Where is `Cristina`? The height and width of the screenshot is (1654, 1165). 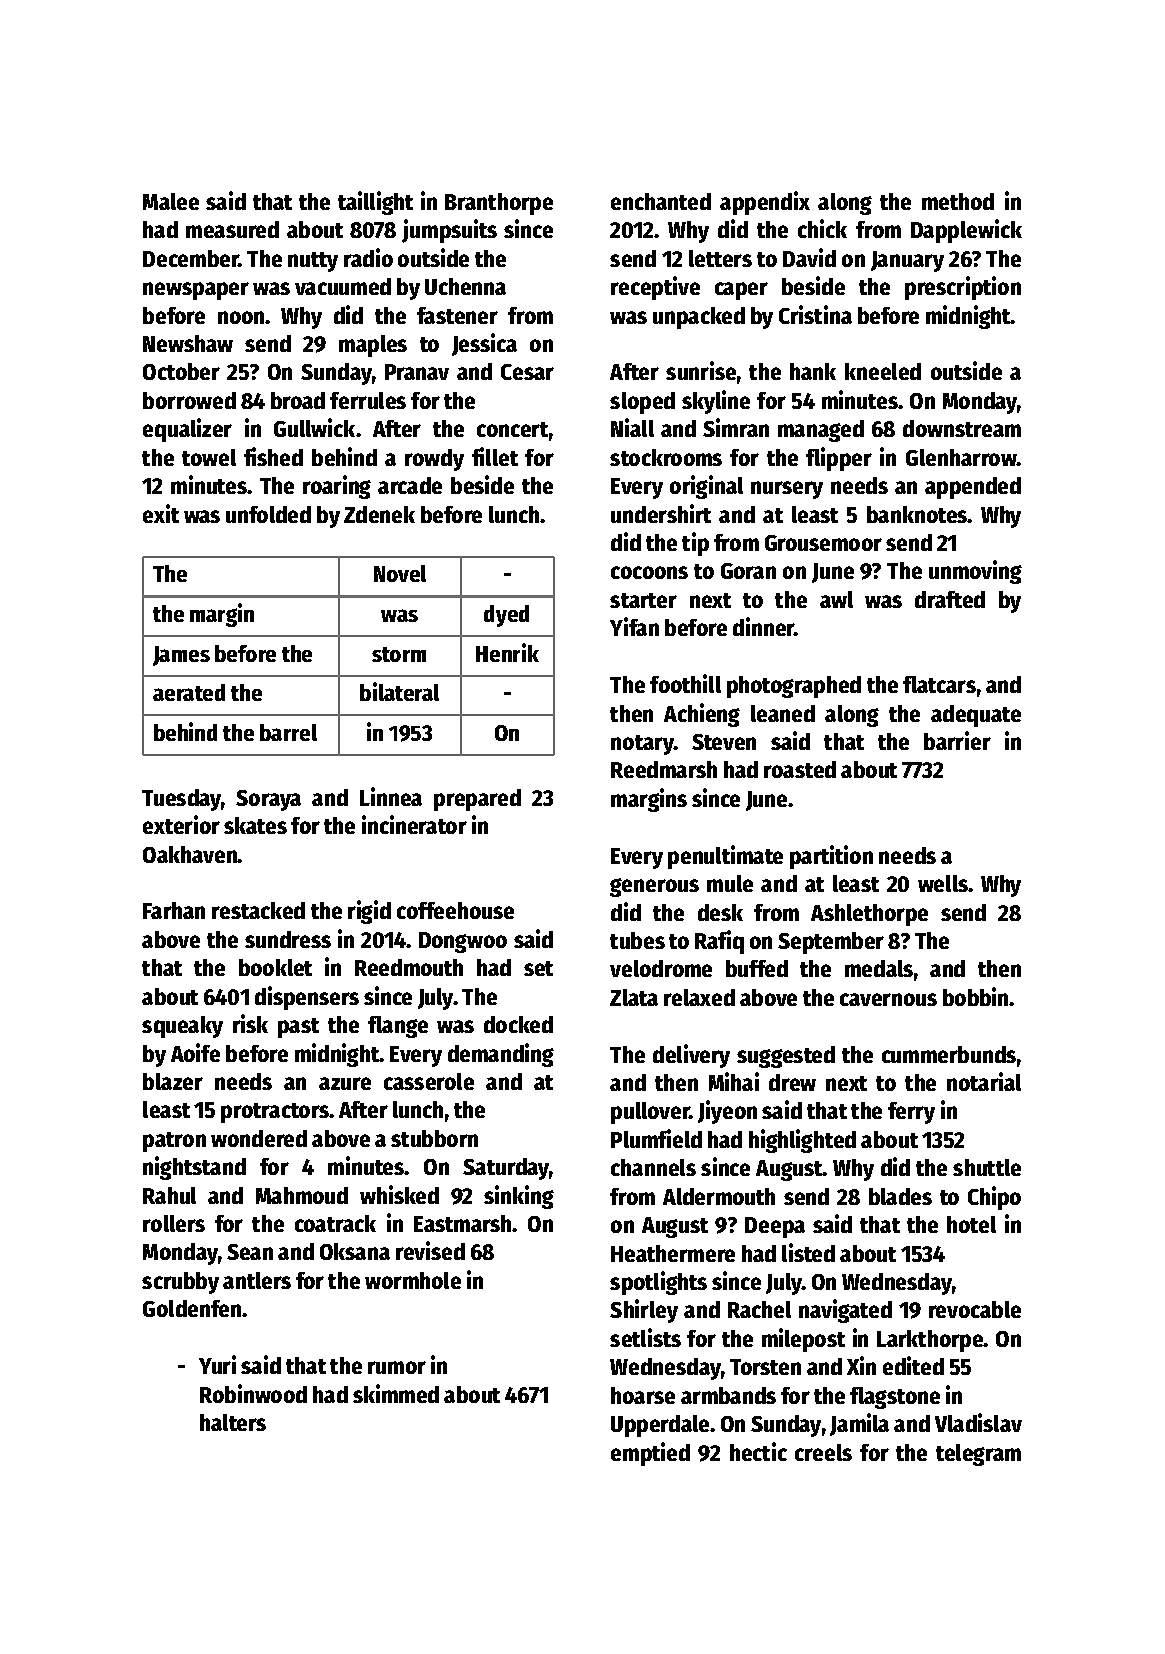 Cristina is located at coordinates (815, 314).
